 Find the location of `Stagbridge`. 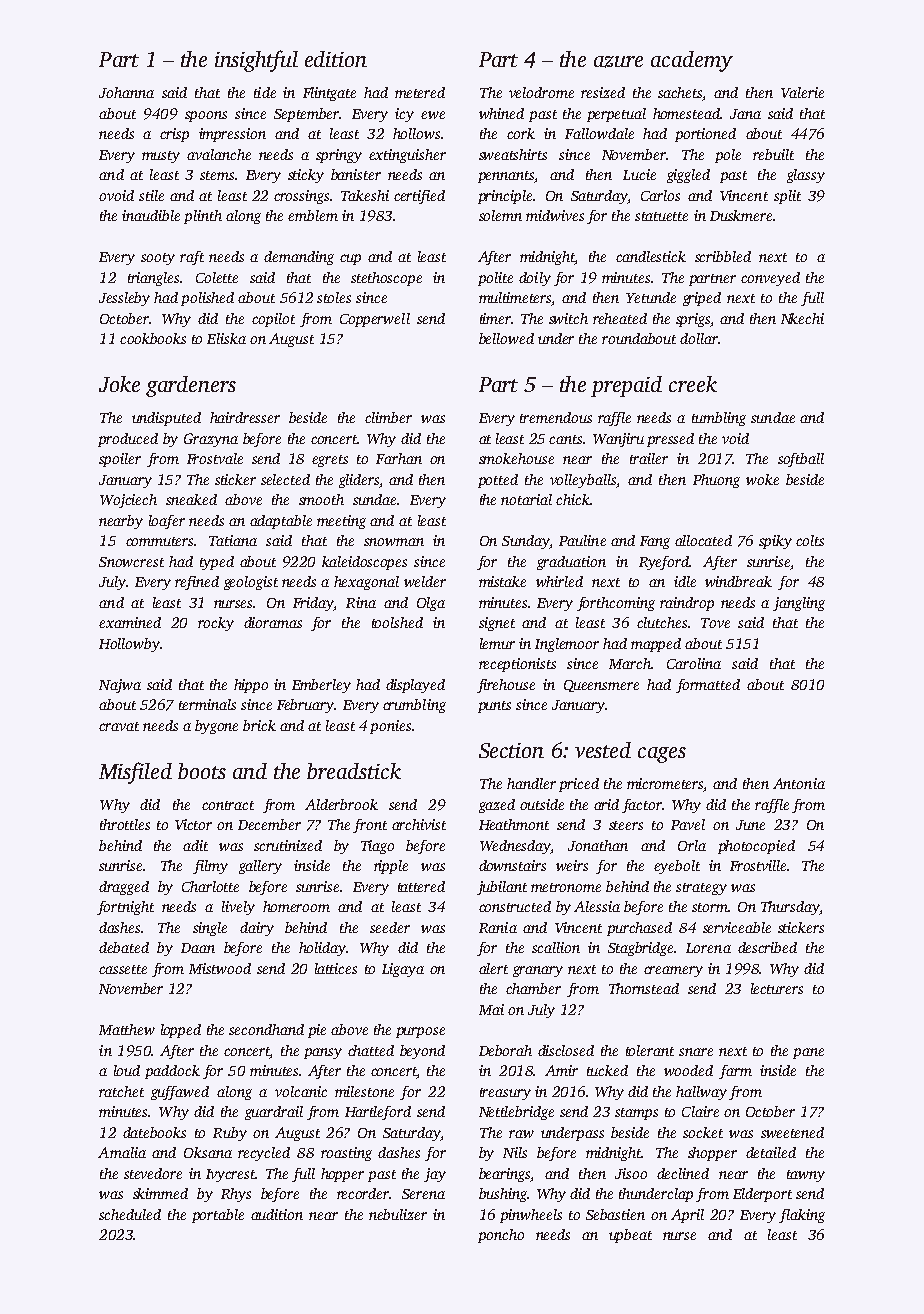

Stagbridge is located at coordinates (640, 949).
